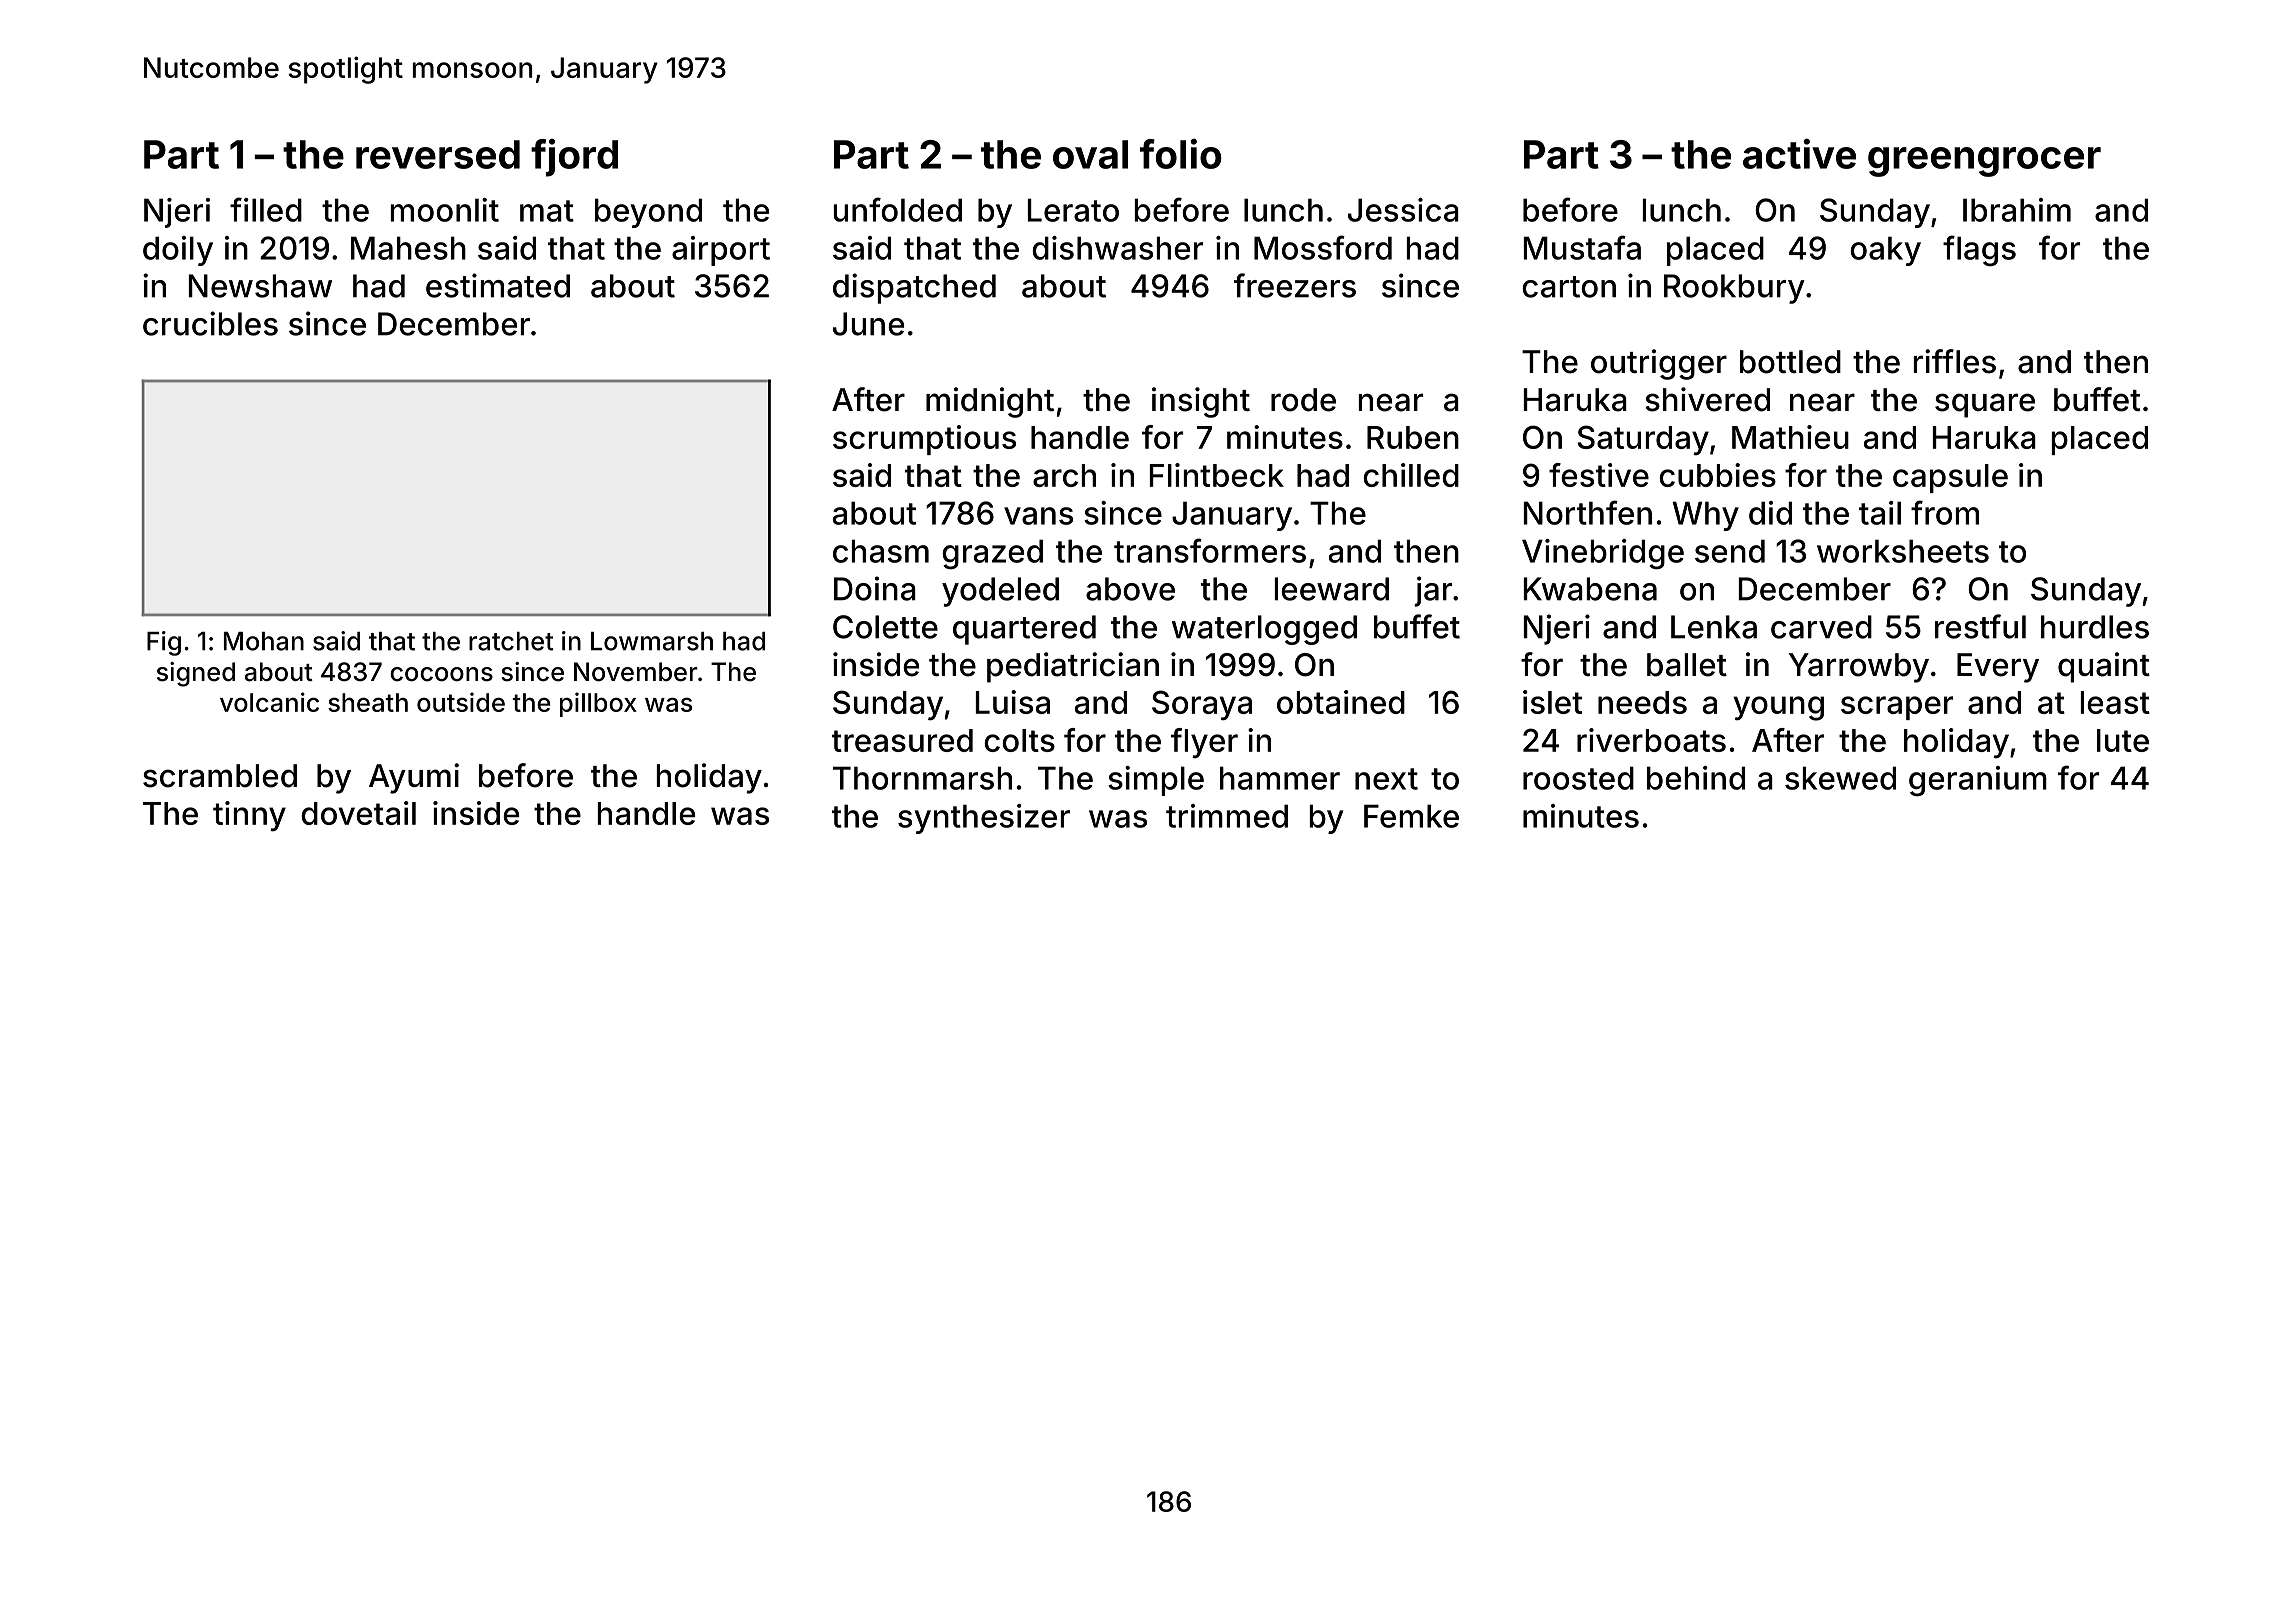 The width and height of the screenshot is (2292, 1620). Describe the element at coordinates (1714, 627) in the screenshot. I see `Lenka` at that location.
